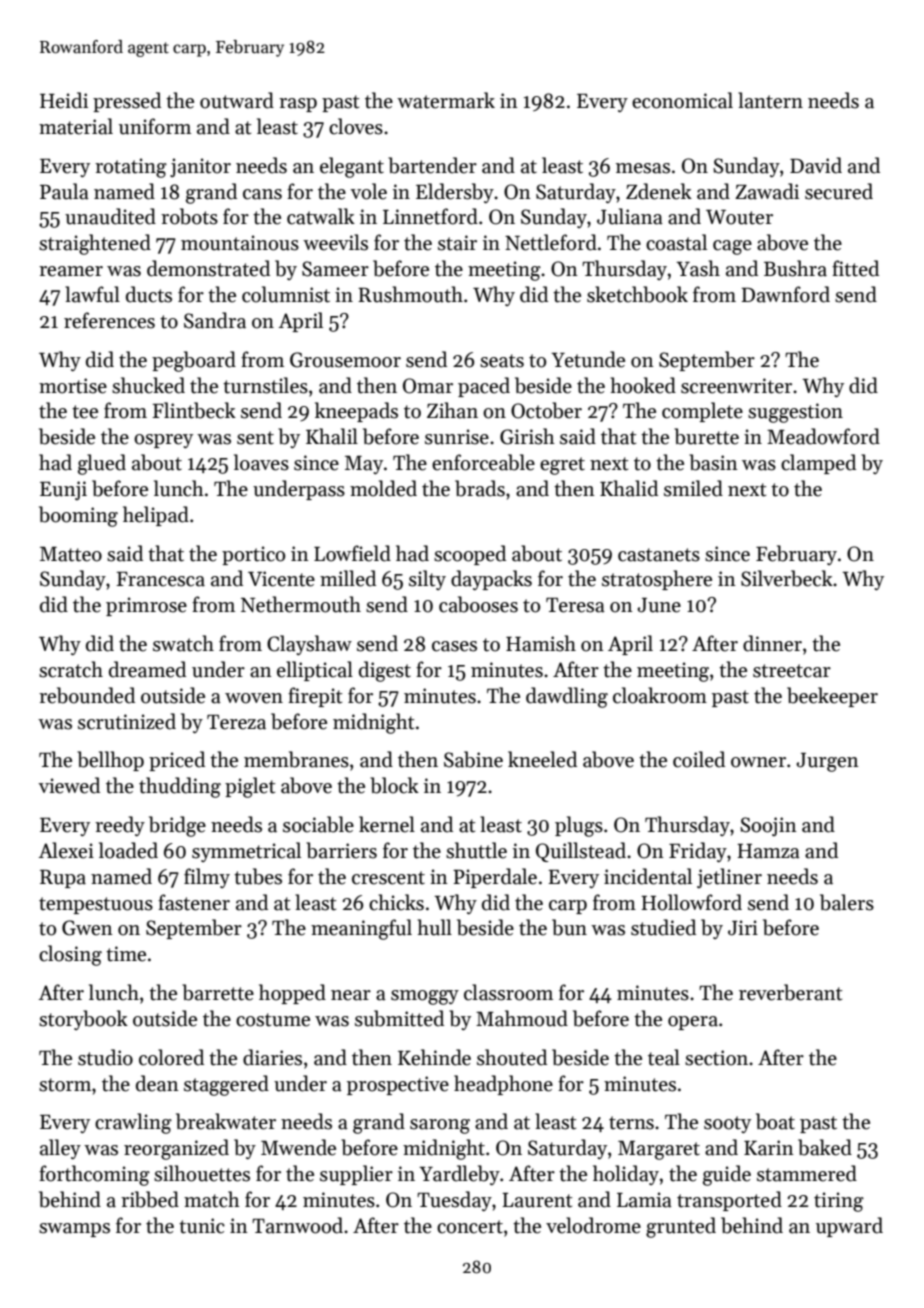 Image resolution: width=924 pixels, height=1308 pixels. What do you see at coordinates (189, 216) in the screenshot?
I see `robots` at bounding box center [189, 216].
